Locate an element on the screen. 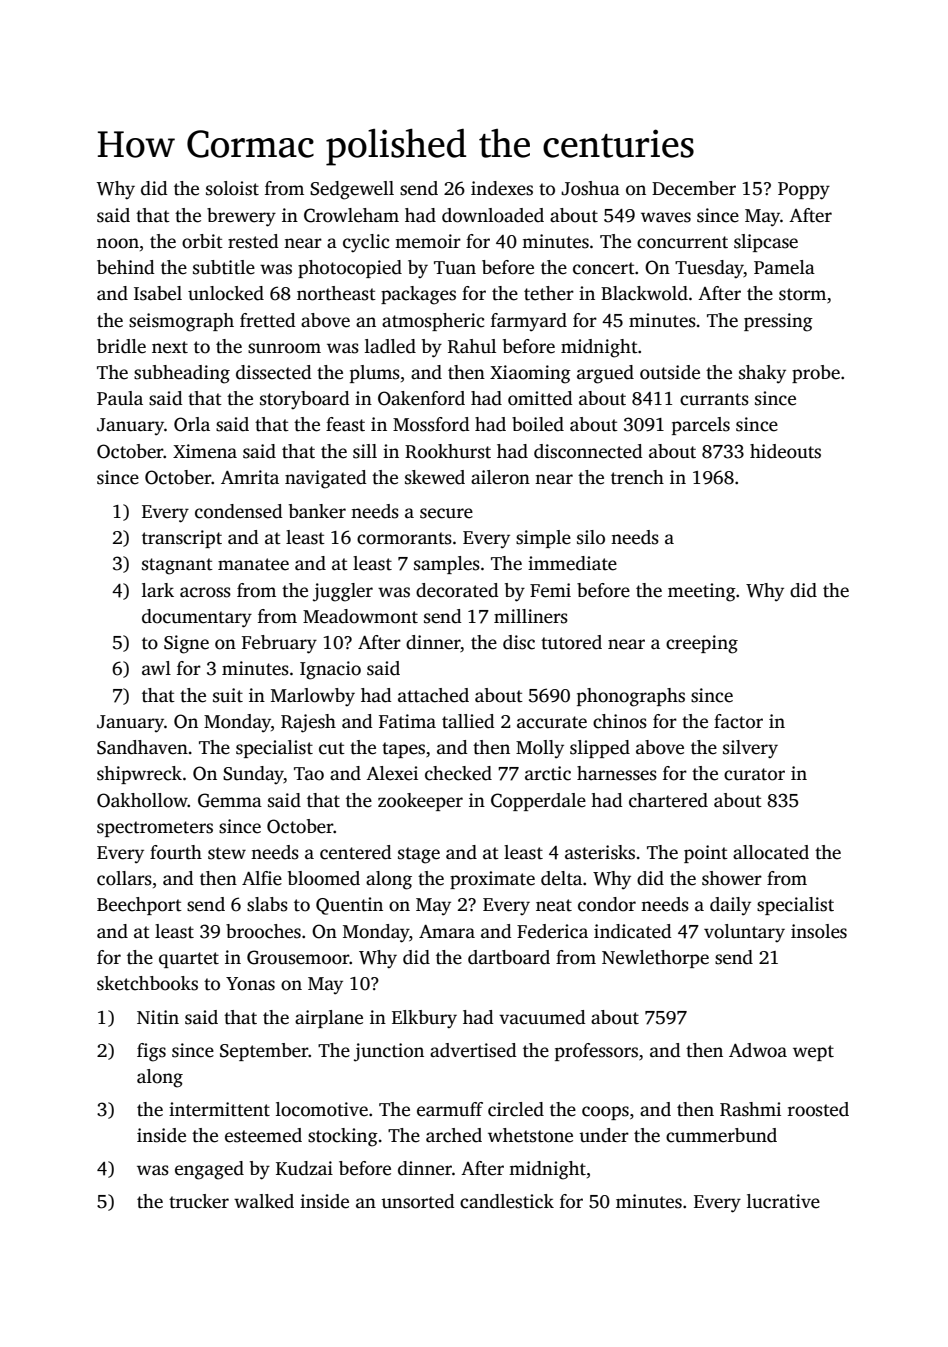  tapes is located at coordinates (403, 750).
